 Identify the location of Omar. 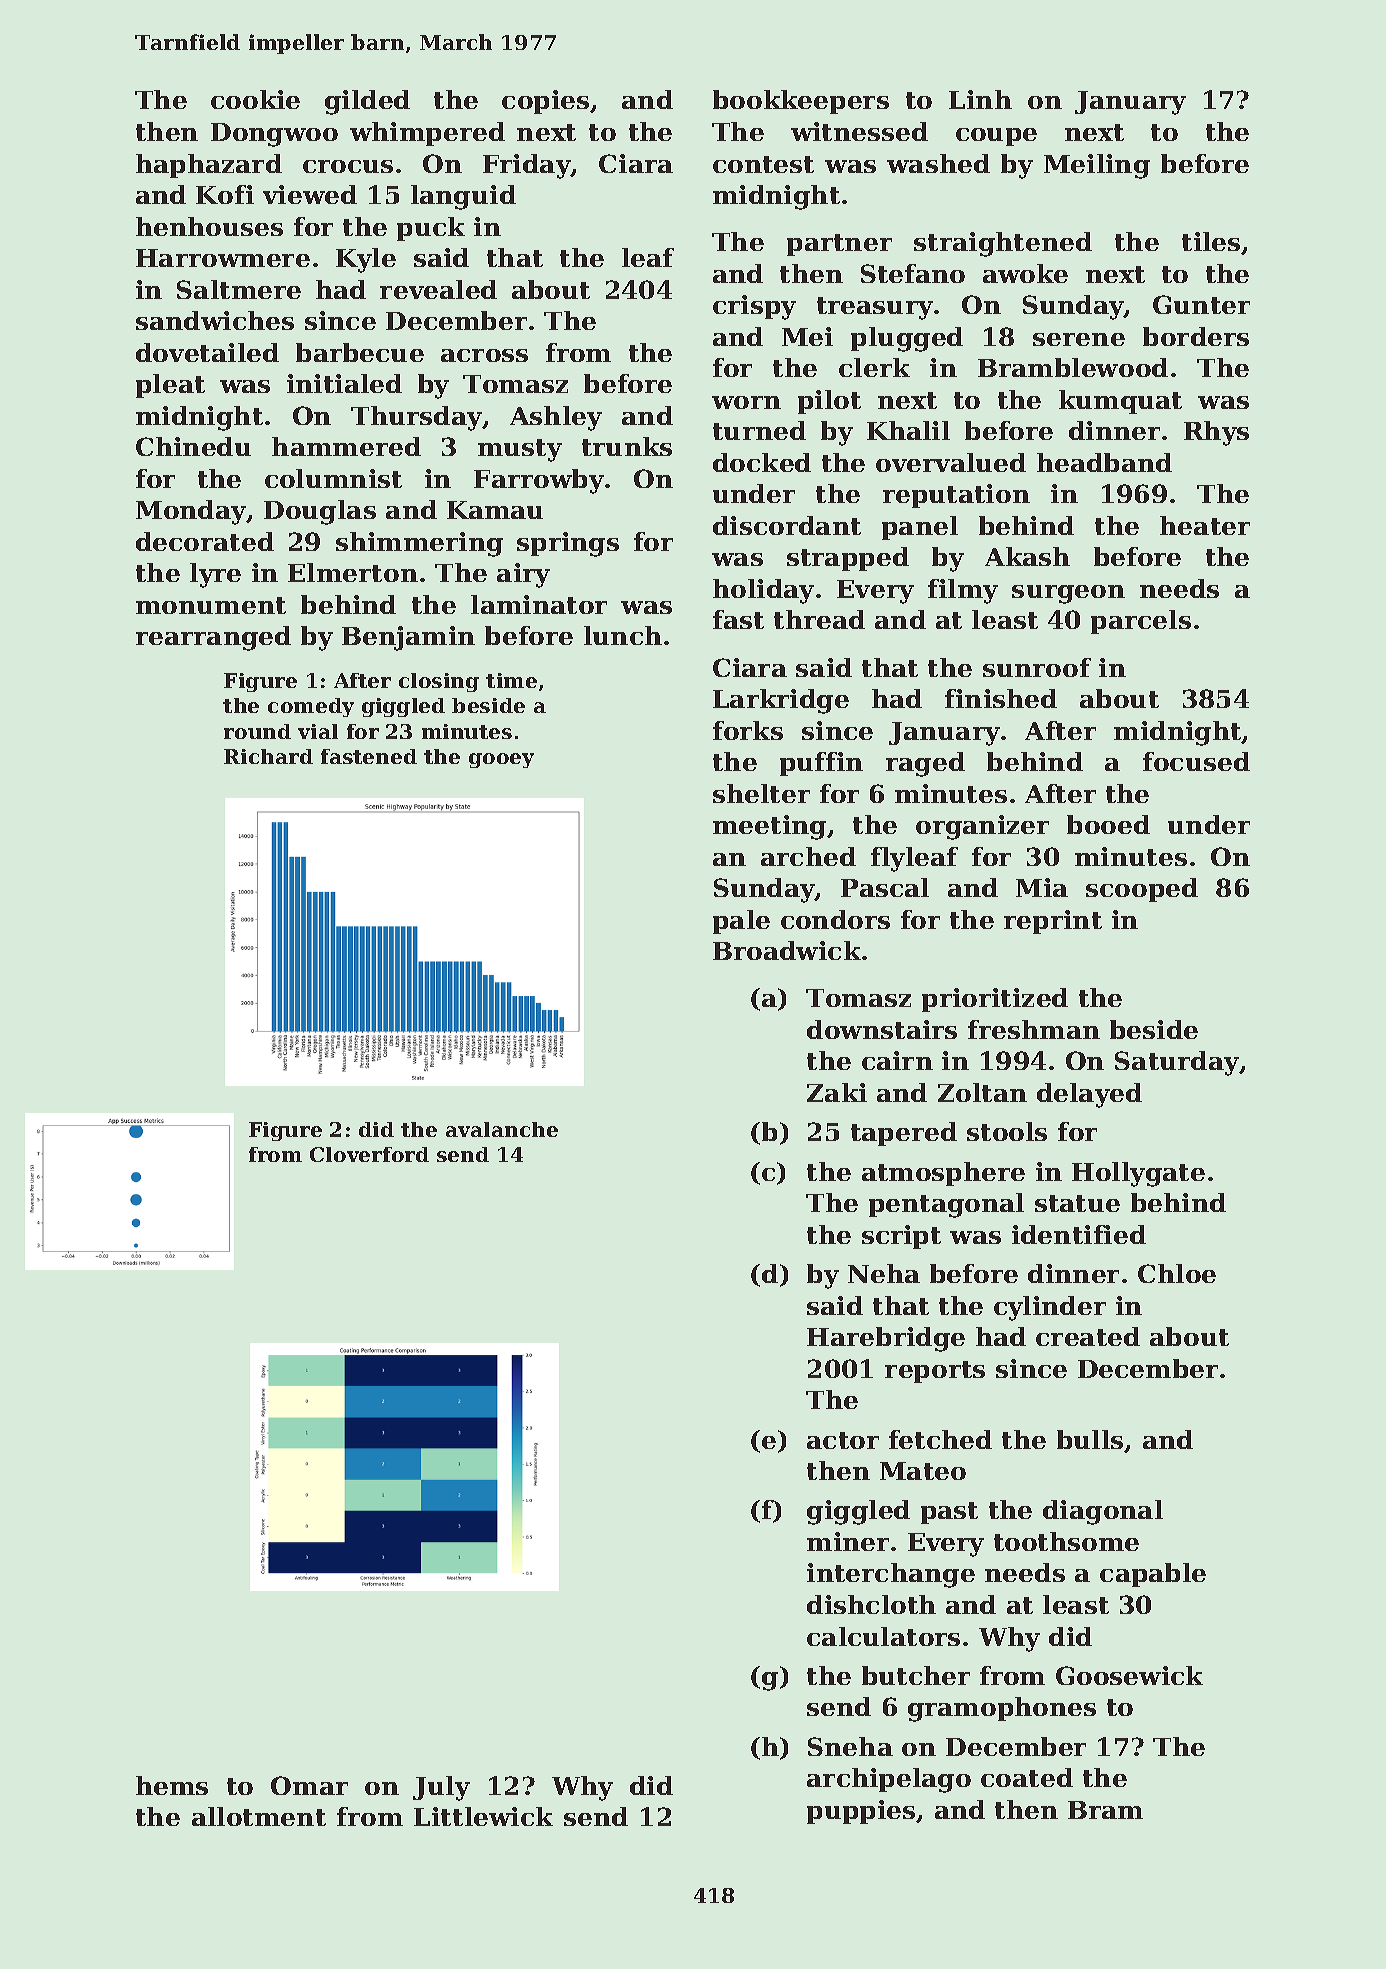
(309, 1785).
